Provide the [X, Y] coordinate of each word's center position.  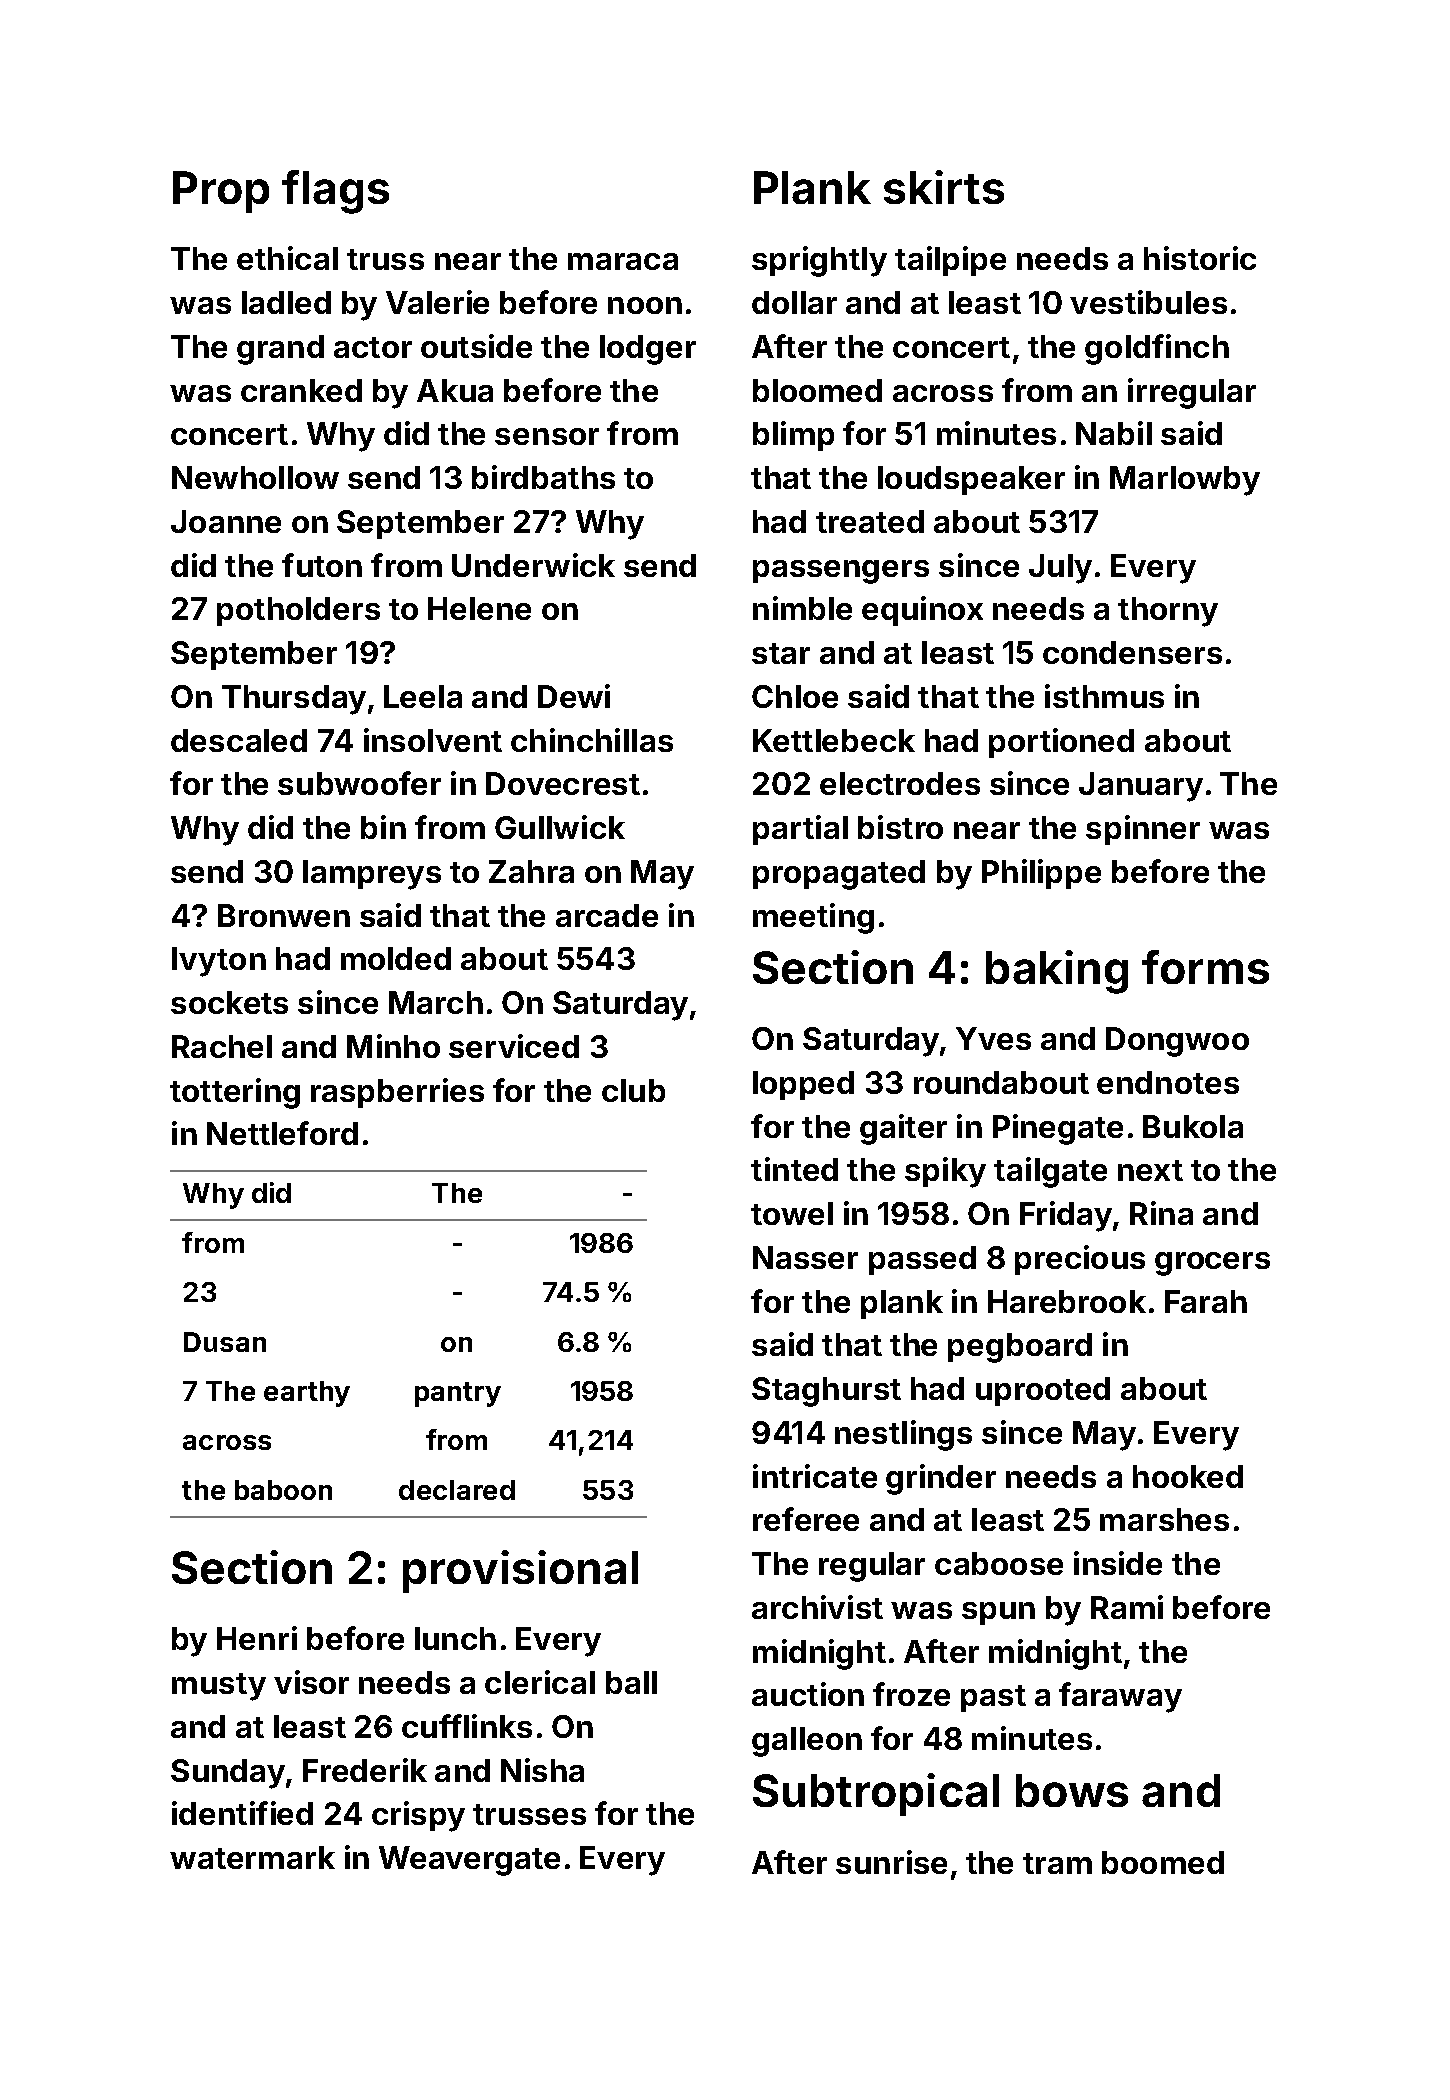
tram [1057, 1863]
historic [1200, 258]
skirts [944, 187]
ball [631, 1682]
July [1060, 569]
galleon [807, 1742]
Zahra [531, 871]
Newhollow [255, 477]
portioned [1061, 743]
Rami [1127, 1607]
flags [335, 192]
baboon [283, 1490]
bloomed [817, 390]
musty [219, 1687]
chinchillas [592, 740]
